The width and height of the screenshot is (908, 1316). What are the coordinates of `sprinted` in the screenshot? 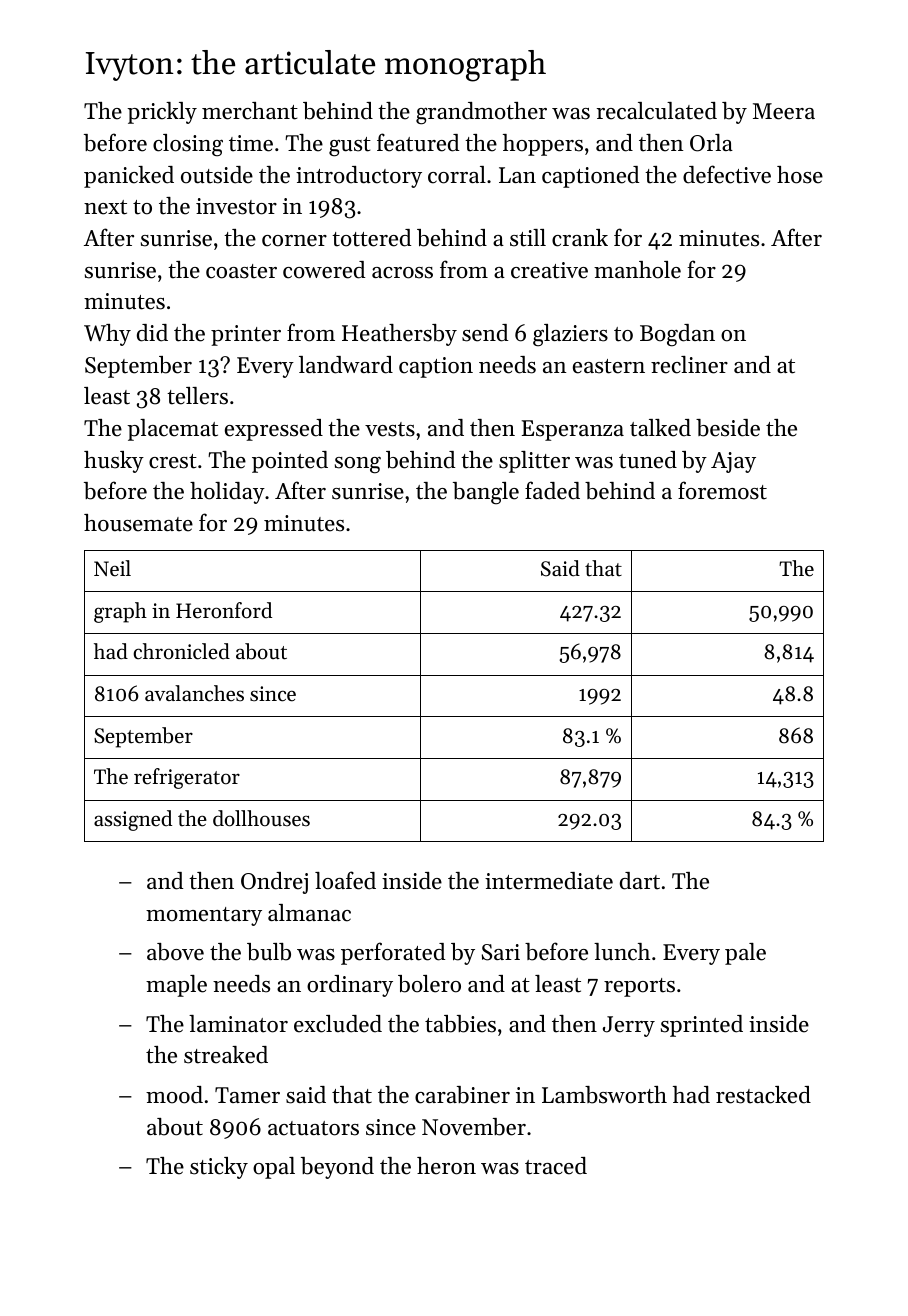 It's located at (702, 1026).
